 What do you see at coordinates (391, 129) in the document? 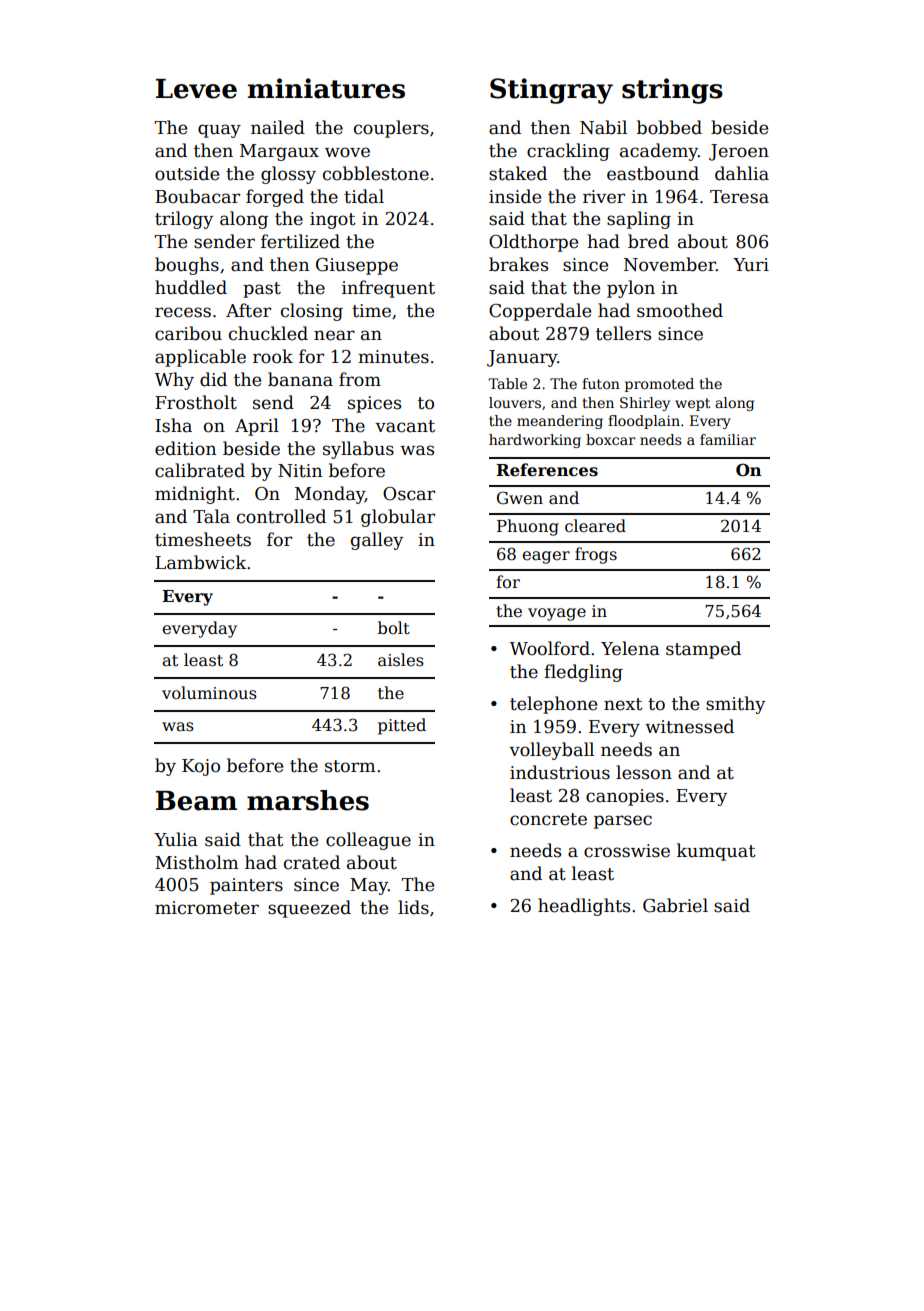
I see `couplers` at bounding box center [391, 129].
